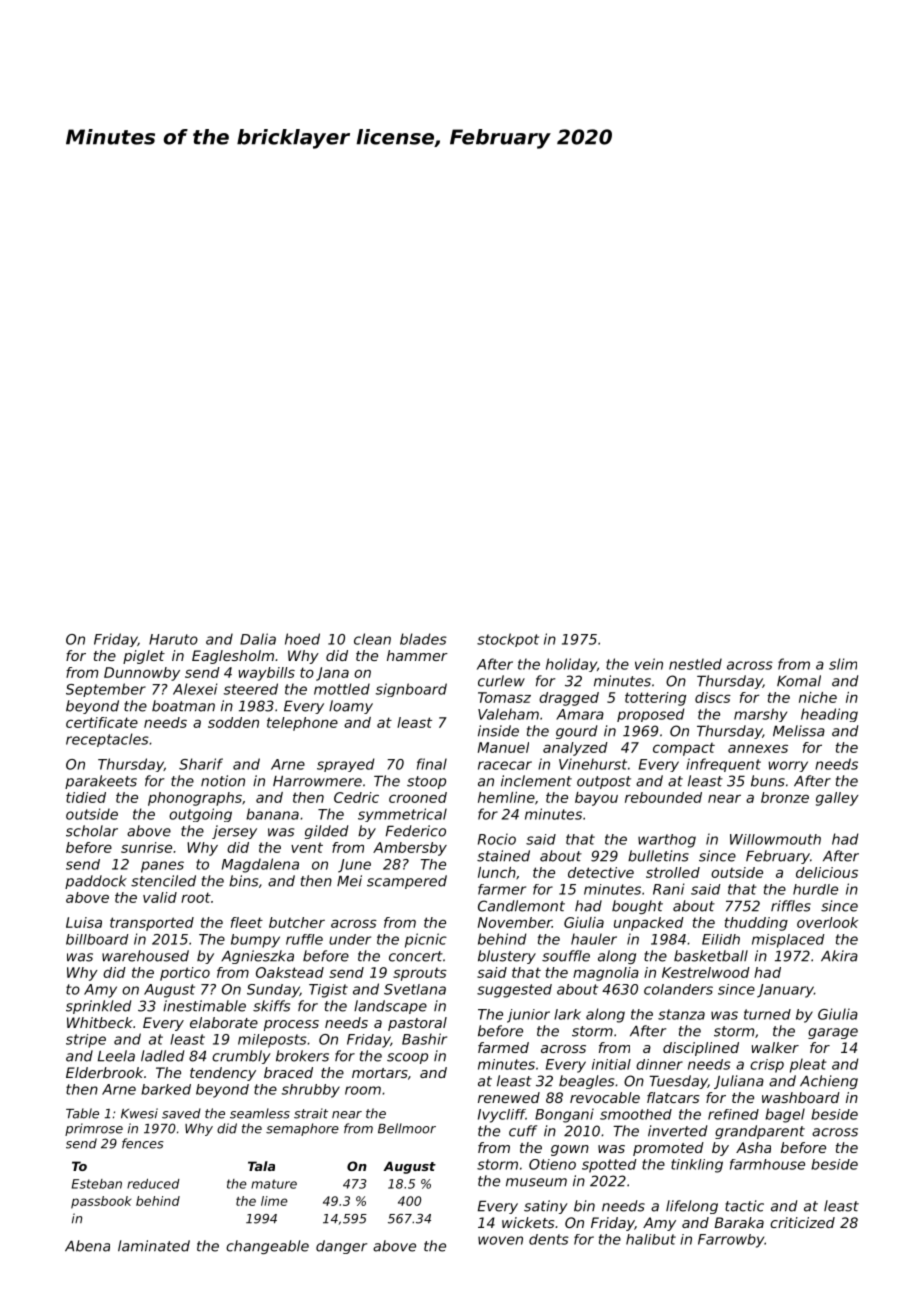 The width and height of the screenshot is (924, 1308). Describe the element at coordinates (829, 1082) in the screenshot. I see `Achieng` at that location.
